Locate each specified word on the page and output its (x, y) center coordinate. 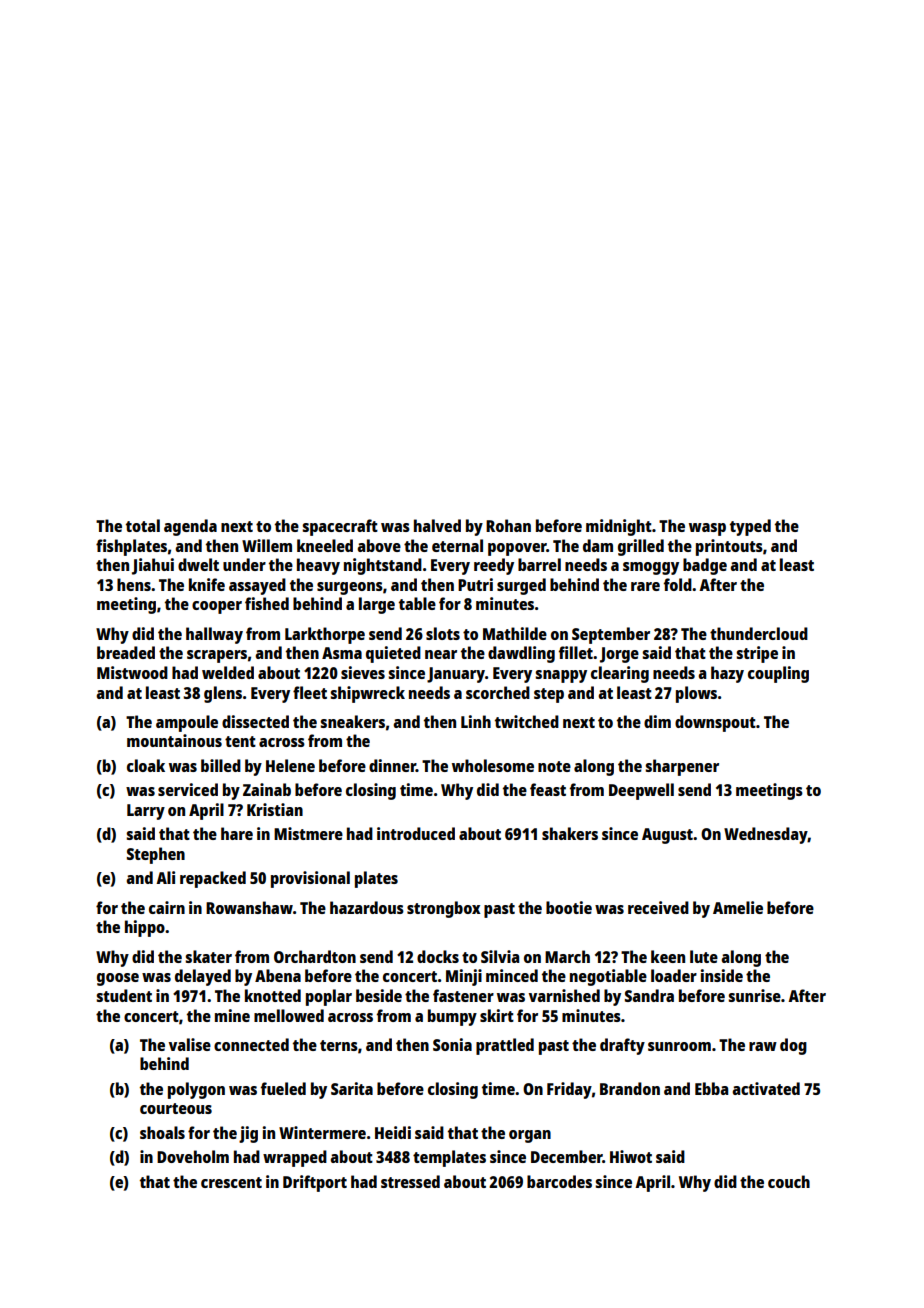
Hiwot (631, 1156)
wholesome (493, 765)
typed (750, 527)
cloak (146, 765)
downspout (715, 723)
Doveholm (193, 1156)
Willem (267, 545)
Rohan (508, 525)
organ (530, 1136)
